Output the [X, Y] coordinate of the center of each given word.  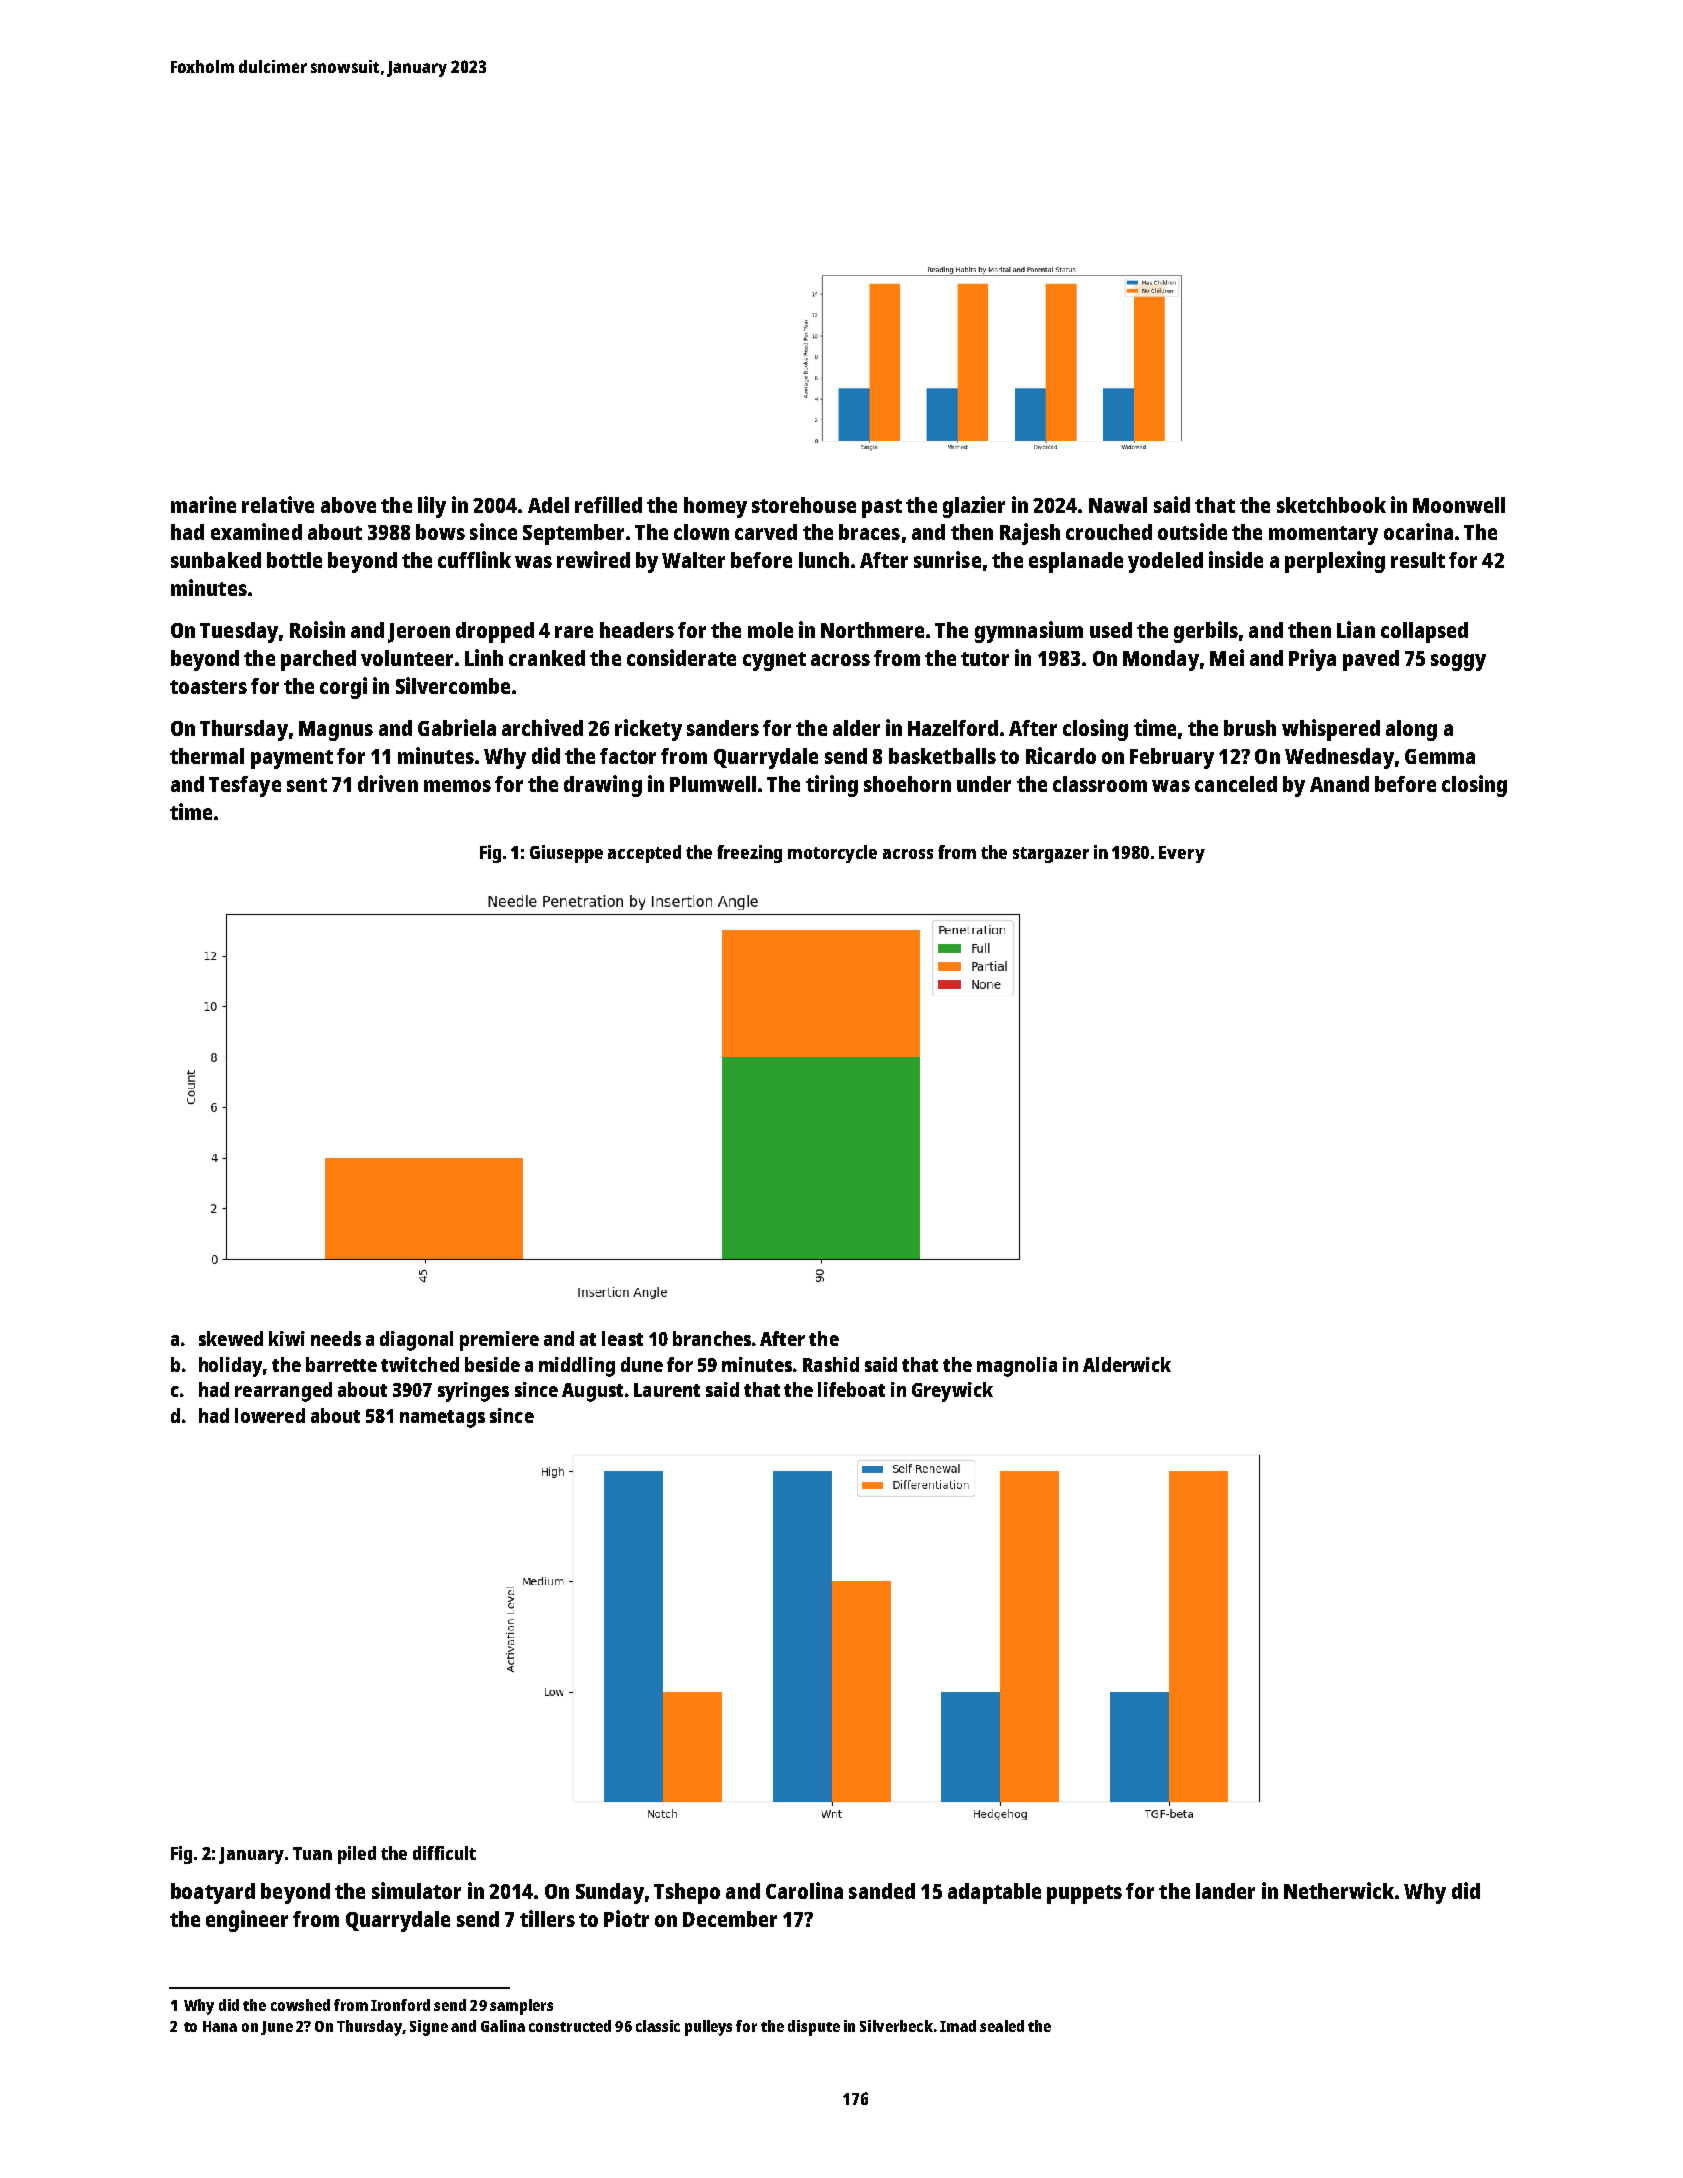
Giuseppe [566, 854]
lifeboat [851, 1389]
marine [203, 504]
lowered [270, 1415]
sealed [1002, 2026]
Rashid [831, 1364]
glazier [974, 507]
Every [1182, 854]
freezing [749, 854]
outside [1192, 531]
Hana [220, 2026]
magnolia [1017, 1367]
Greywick [952, 1392]
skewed [231, 1338]
